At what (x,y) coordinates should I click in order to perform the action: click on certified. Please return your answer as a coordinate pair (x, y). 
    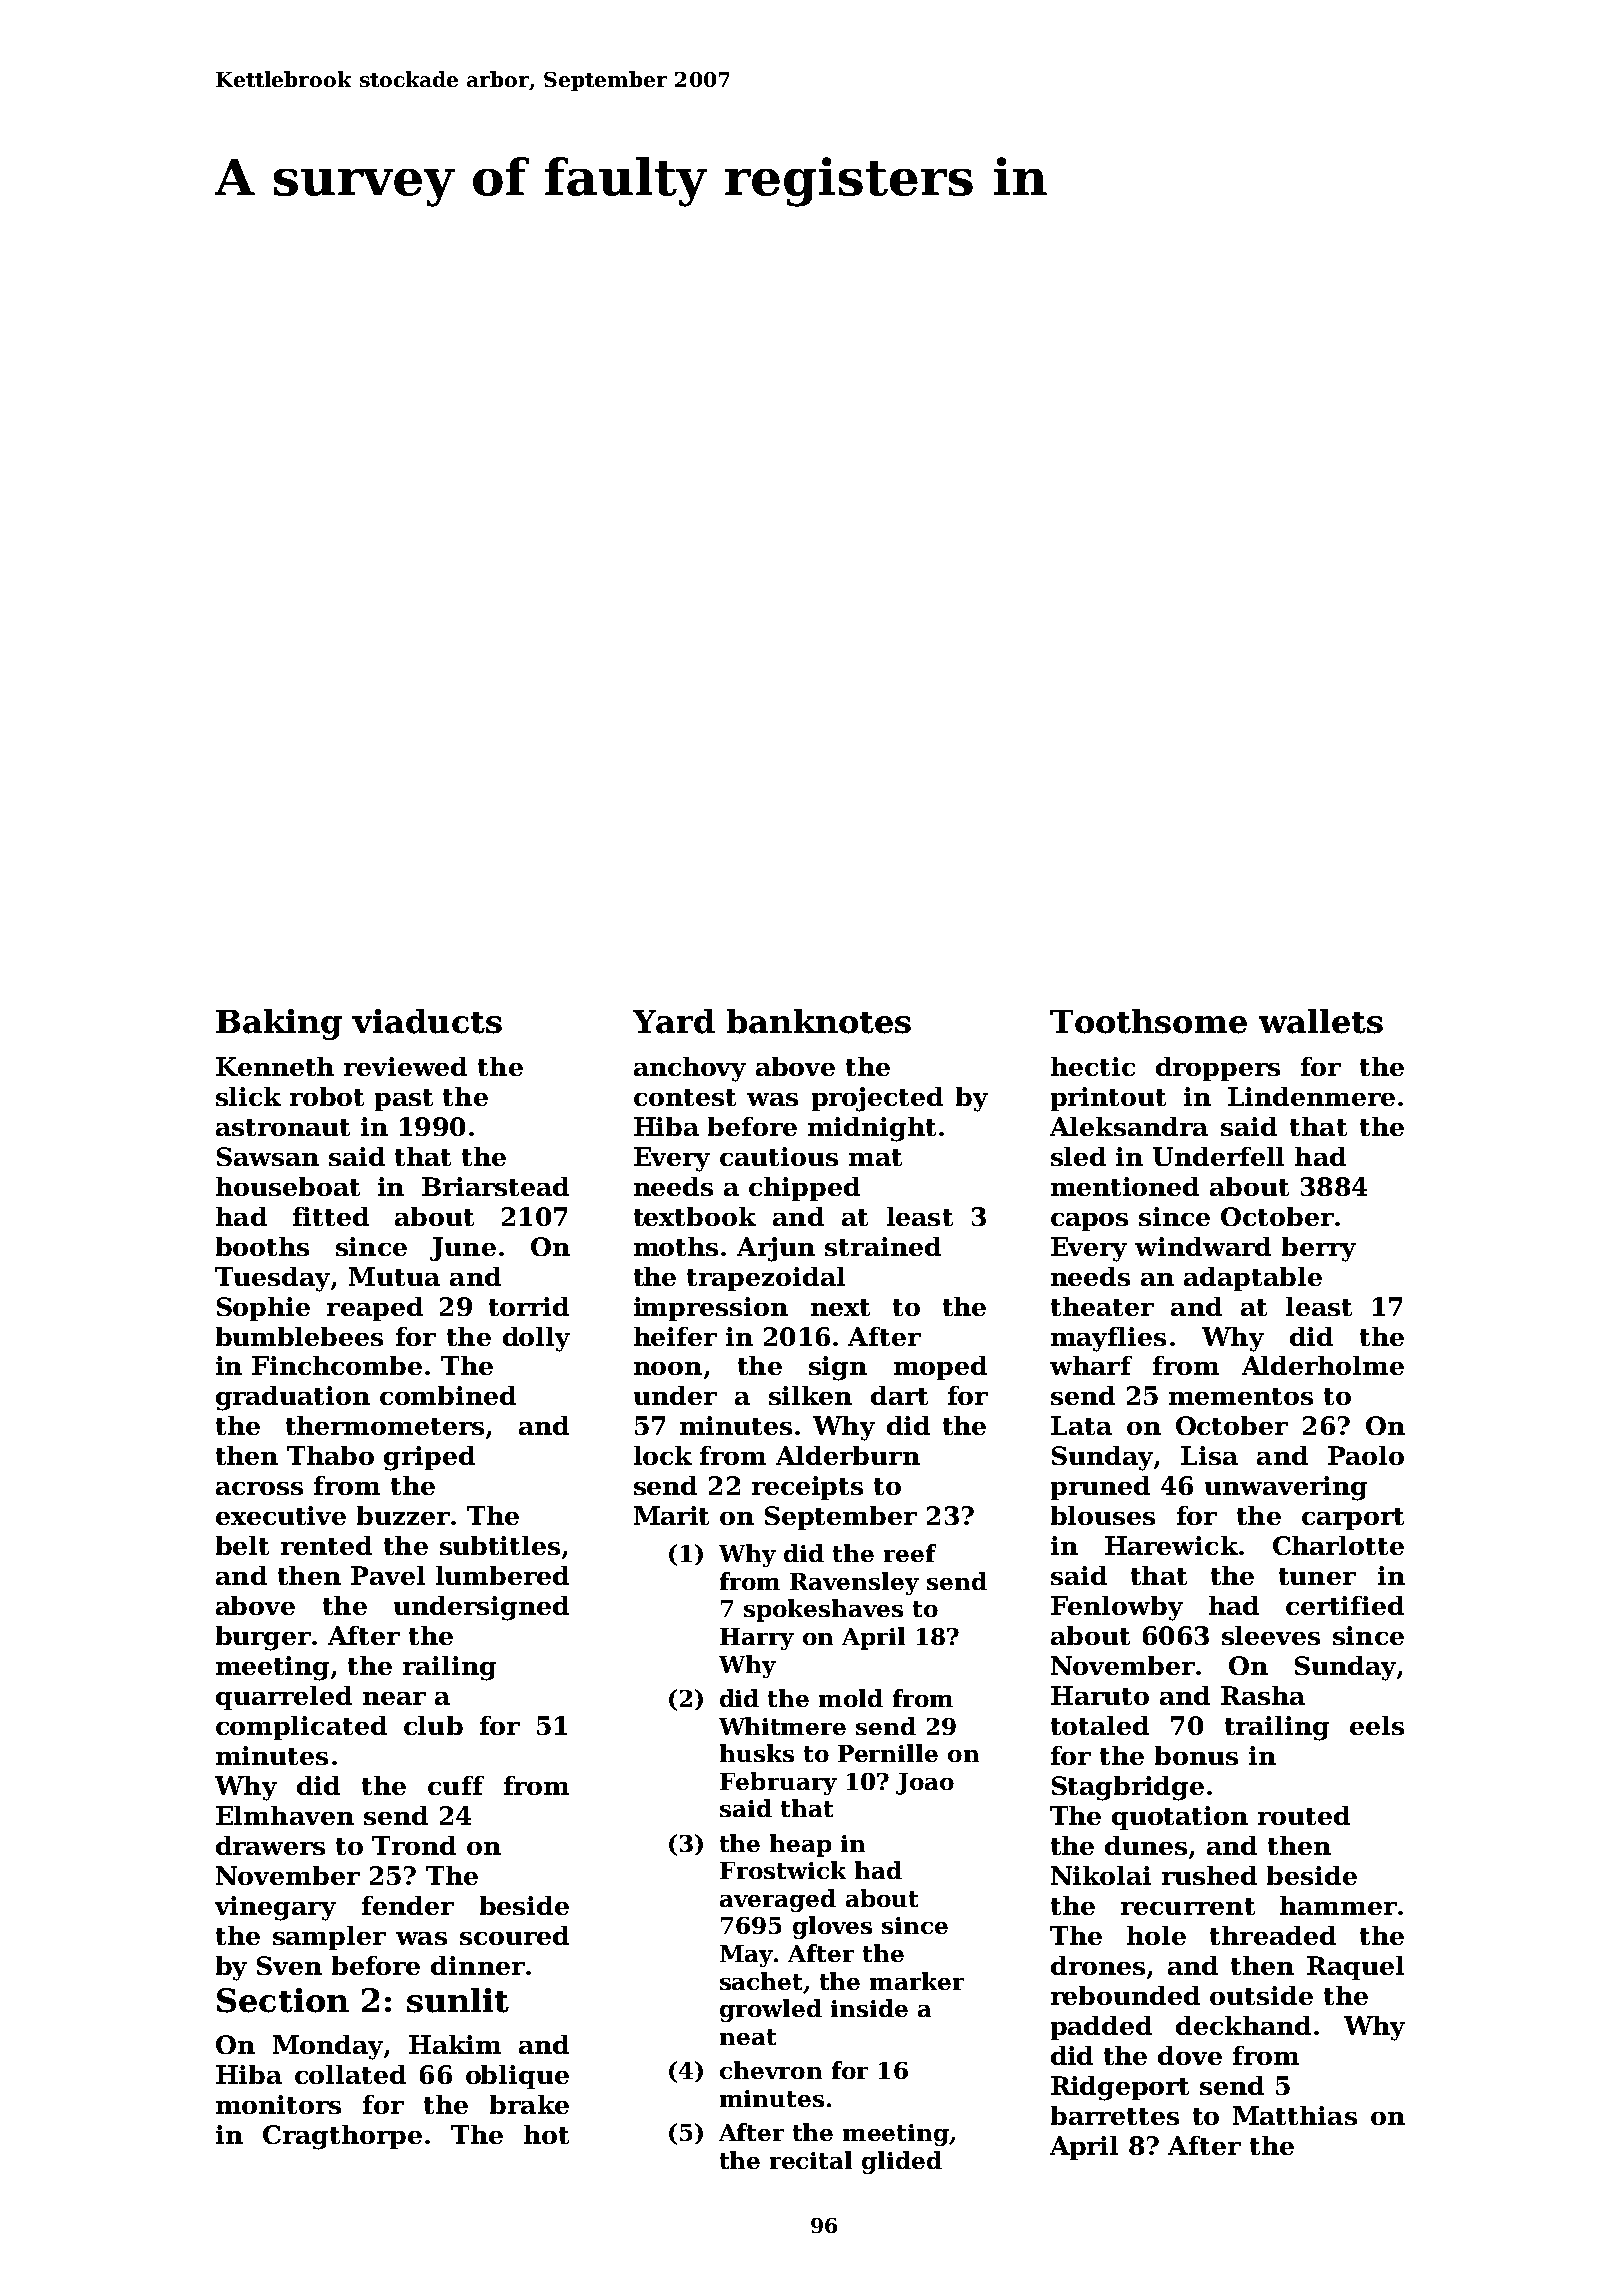
    Looking at the image, I should click on (1345, 1605).
